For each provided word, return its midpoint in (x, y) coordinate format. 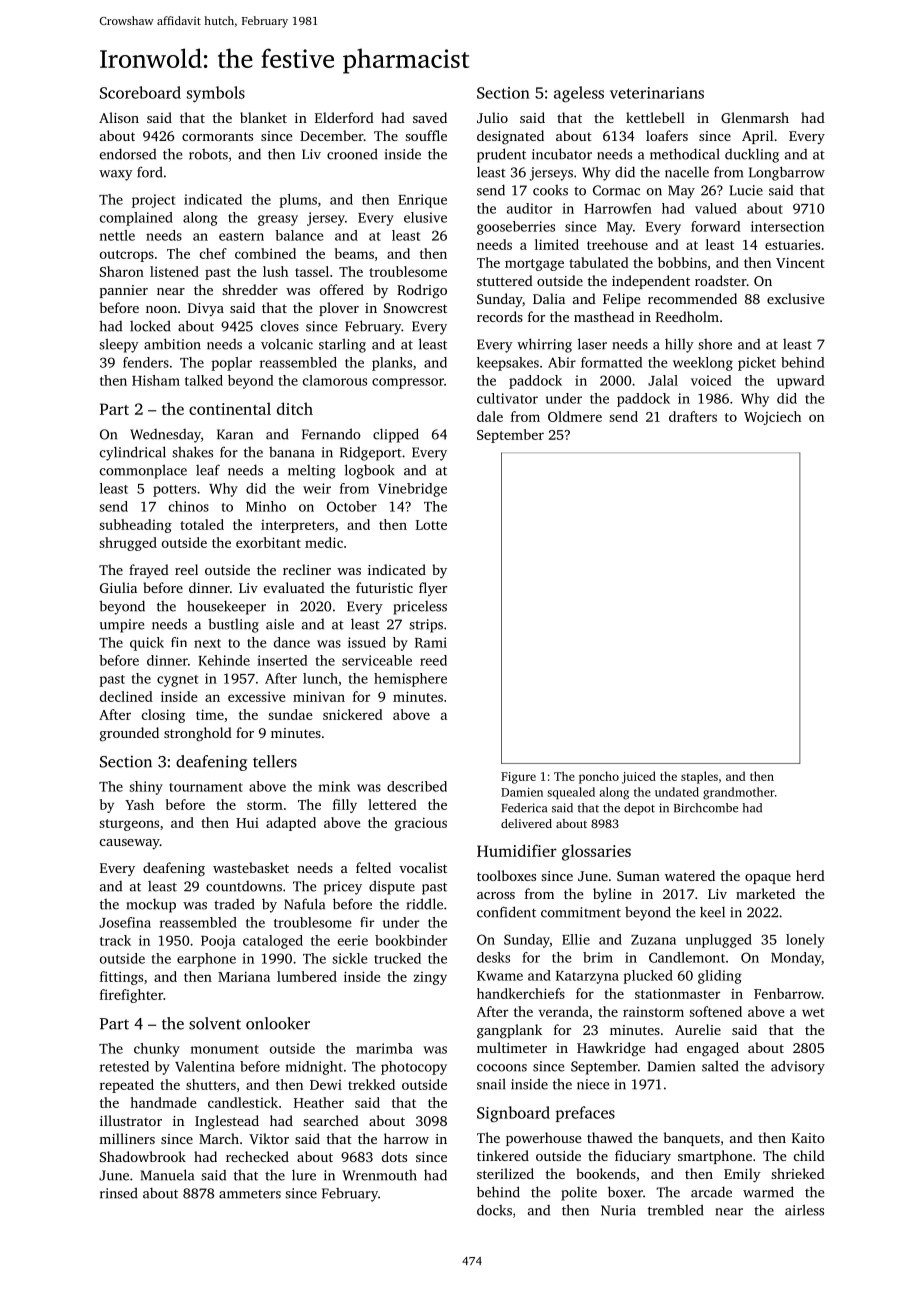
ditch (295, 408)
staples (699, 777)
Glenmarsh (755, 117)
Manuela (167, 1175)
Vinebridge (412, 490)
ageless (579, 94)
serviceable (377, 660)
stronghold (198, 734)
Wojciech (772, 418)
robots (208, 154)
